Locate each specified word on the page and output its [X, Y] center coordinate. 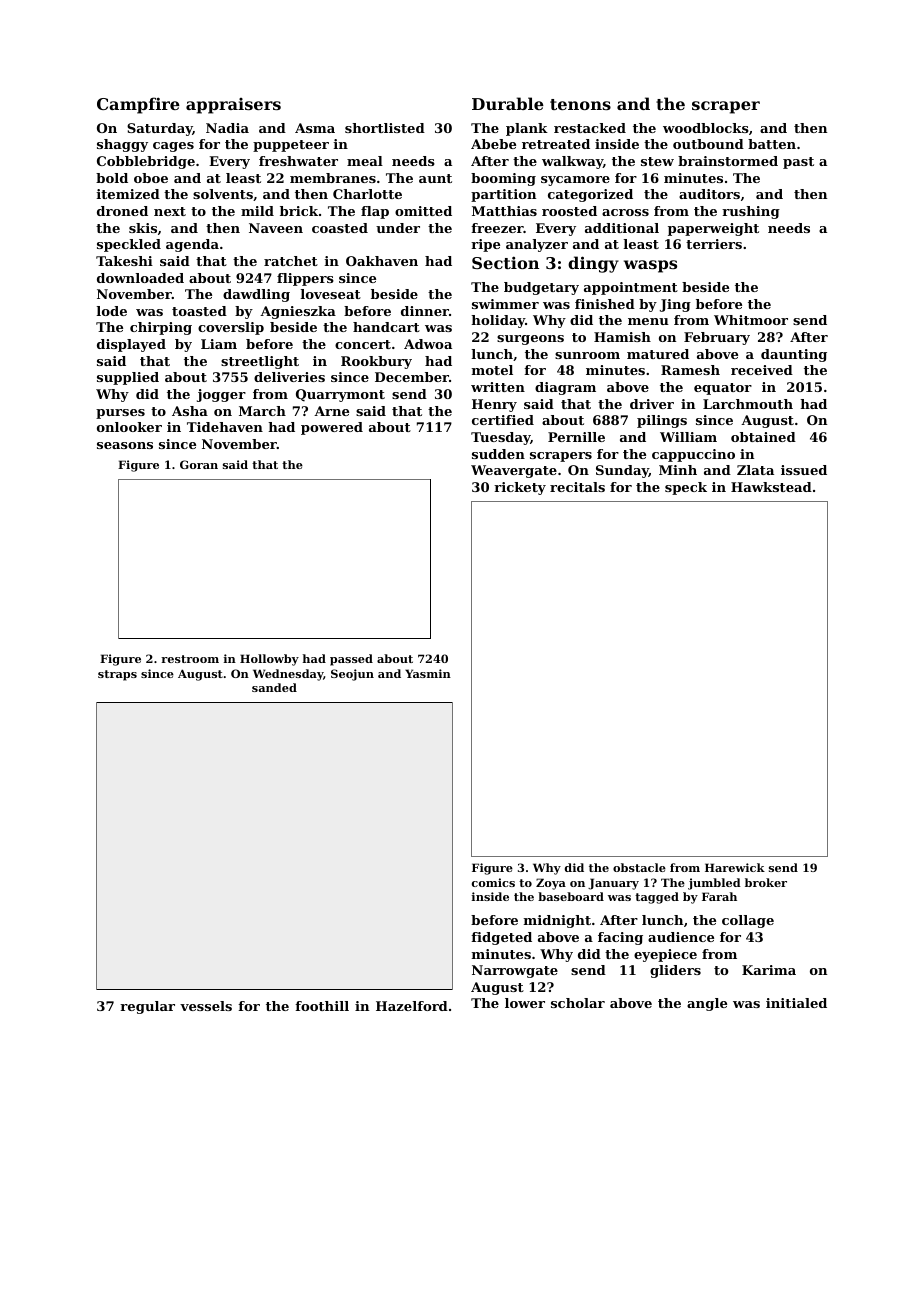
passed [351, 660]
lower [525, 1003]
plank [527, 129]
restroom [190, 659]
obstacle [639, 867]
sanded [274, 687]
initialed [796, 1003]
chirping [161, 328]
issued [804, 470]
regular [147, 1007]
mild [257, 211]
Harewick [735, 867]
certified [503, 420]
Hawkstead [771, 487]
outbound [708, 144]
